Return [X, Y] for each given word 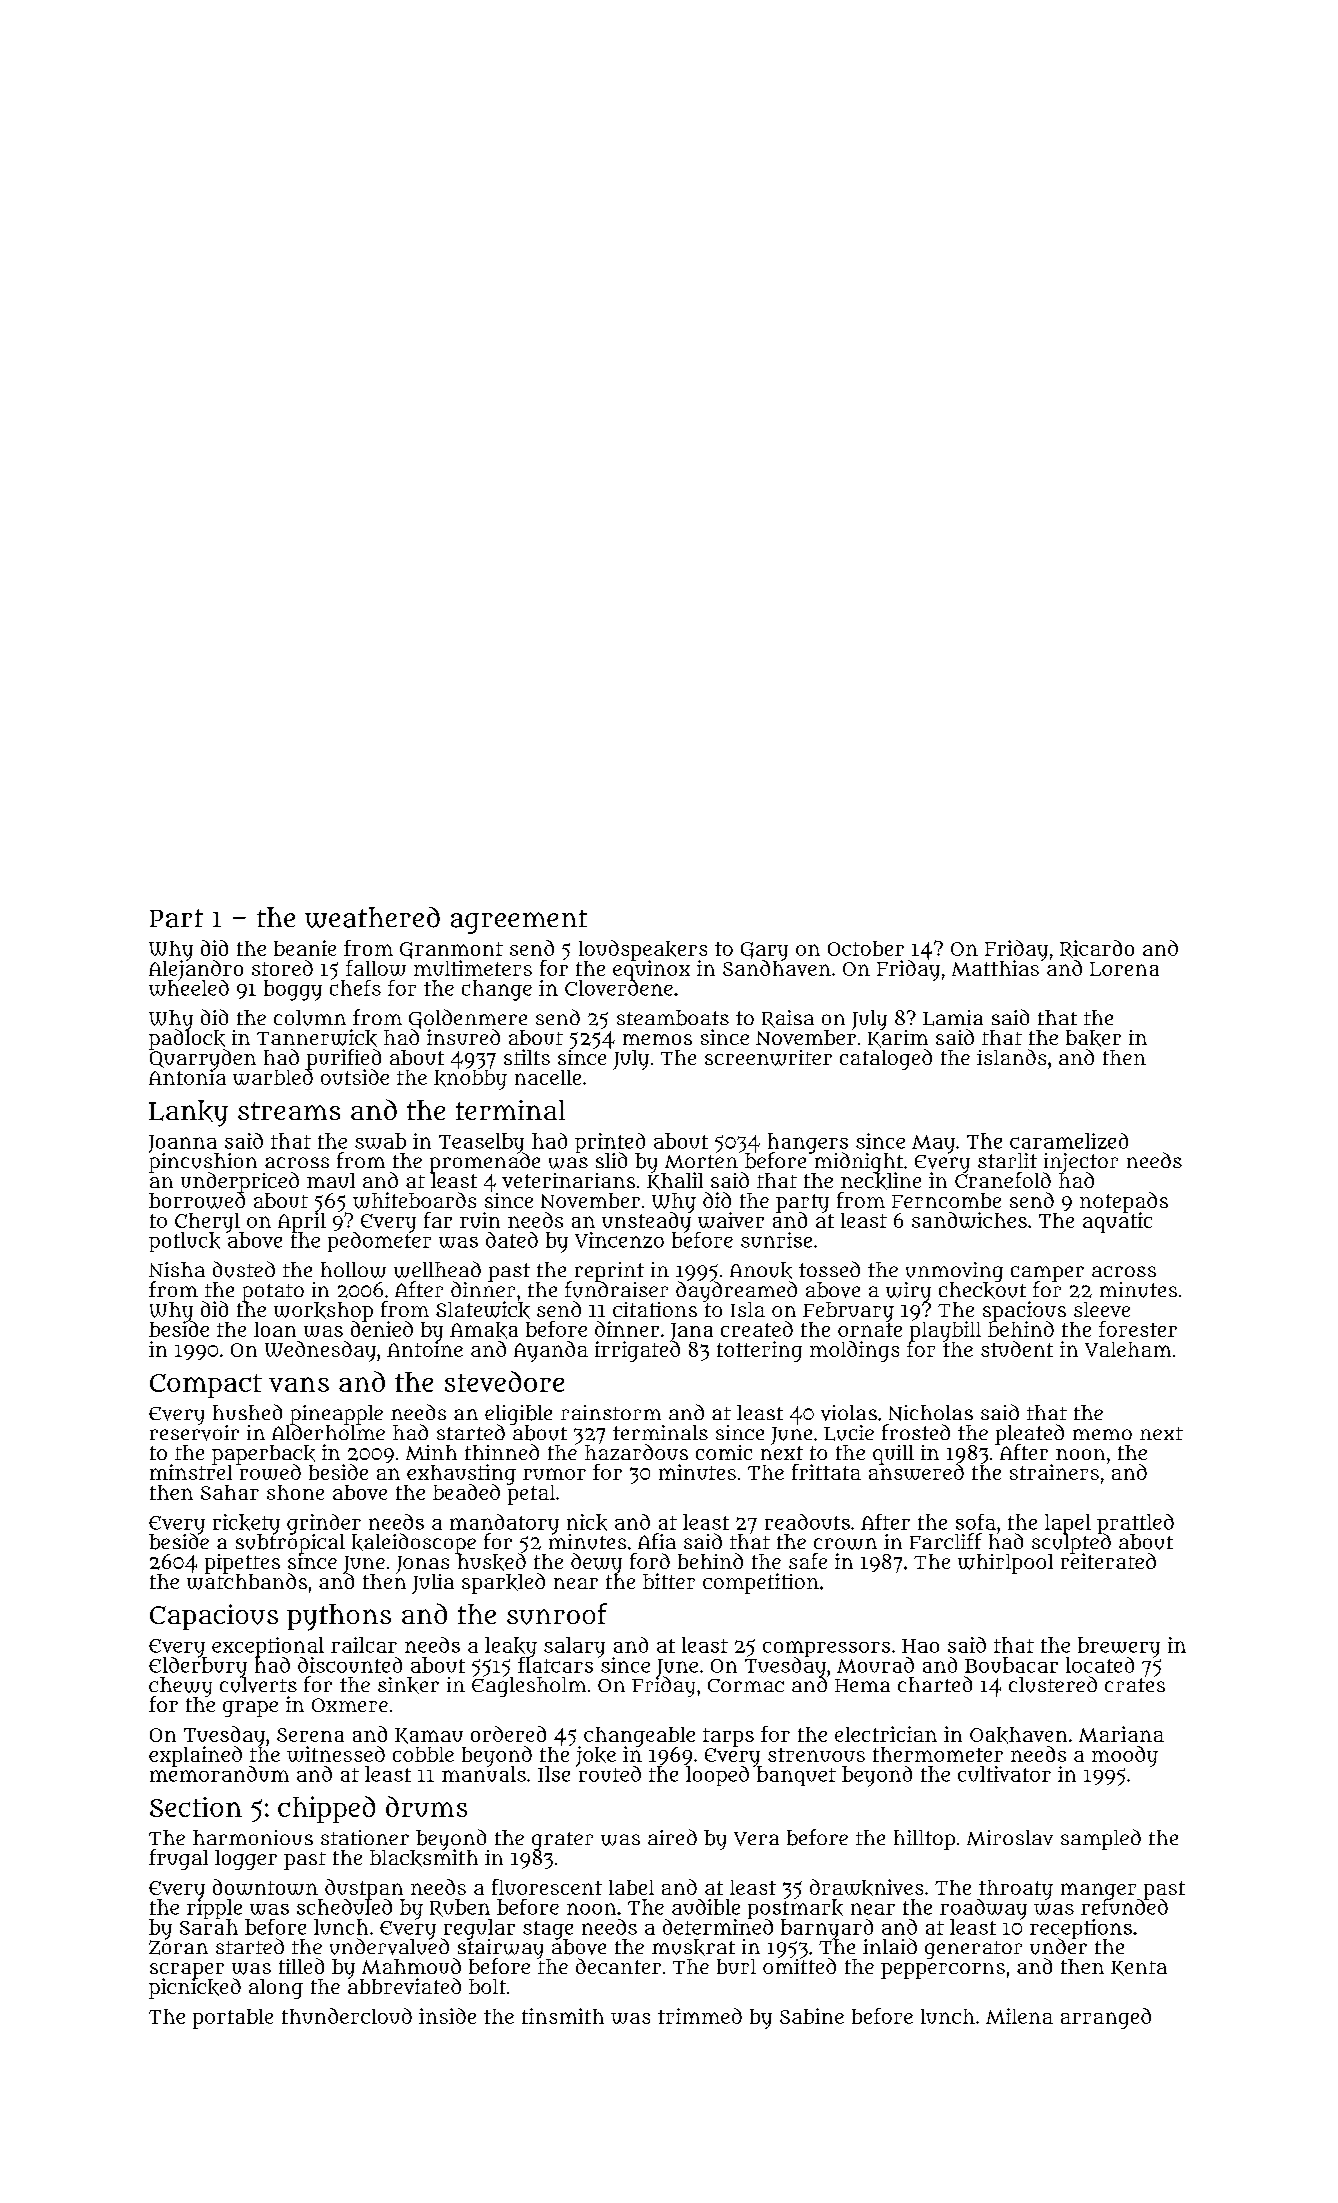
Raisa [788, 1019]
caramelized [1069, 1141]
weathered [372, 917]
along [276, 1989]
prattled [1135, 1524]
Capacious [214, 1617]
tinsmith [563, 2016]
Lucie [849, 1433]
